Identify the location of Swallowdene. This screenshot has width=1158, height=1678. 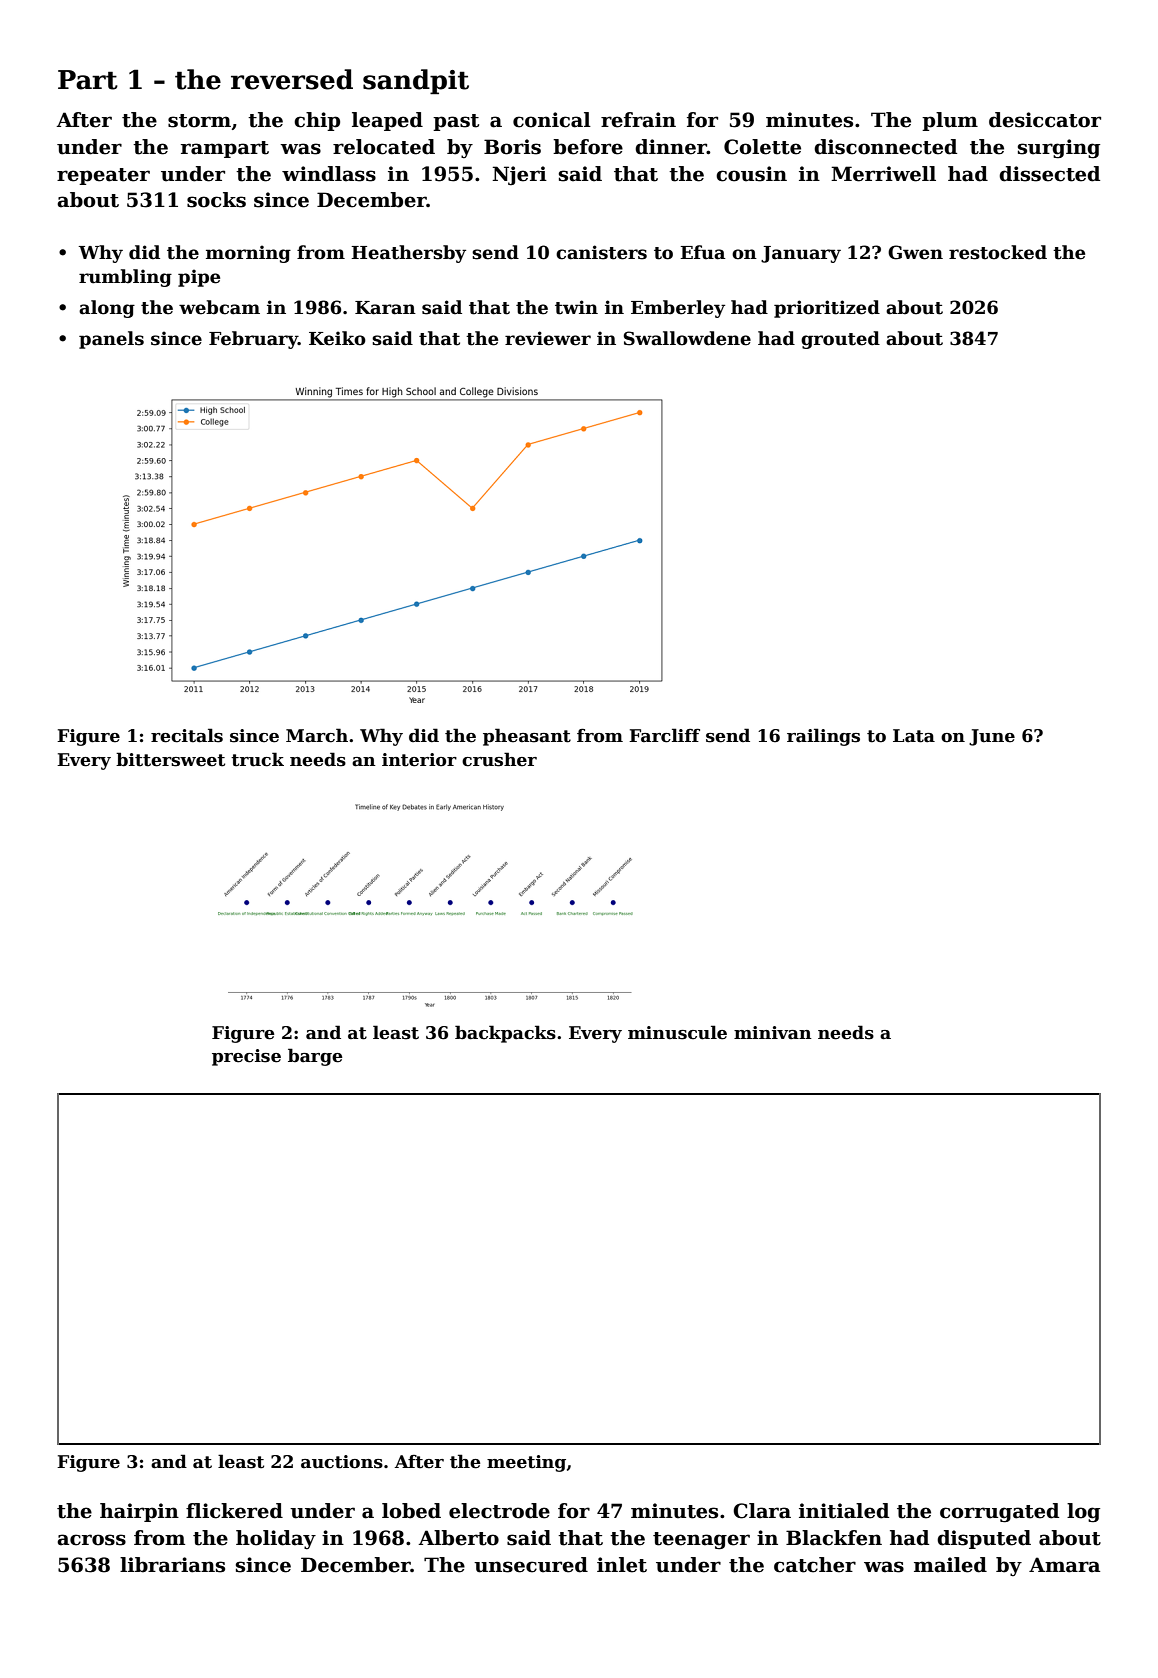
(687, 338).
